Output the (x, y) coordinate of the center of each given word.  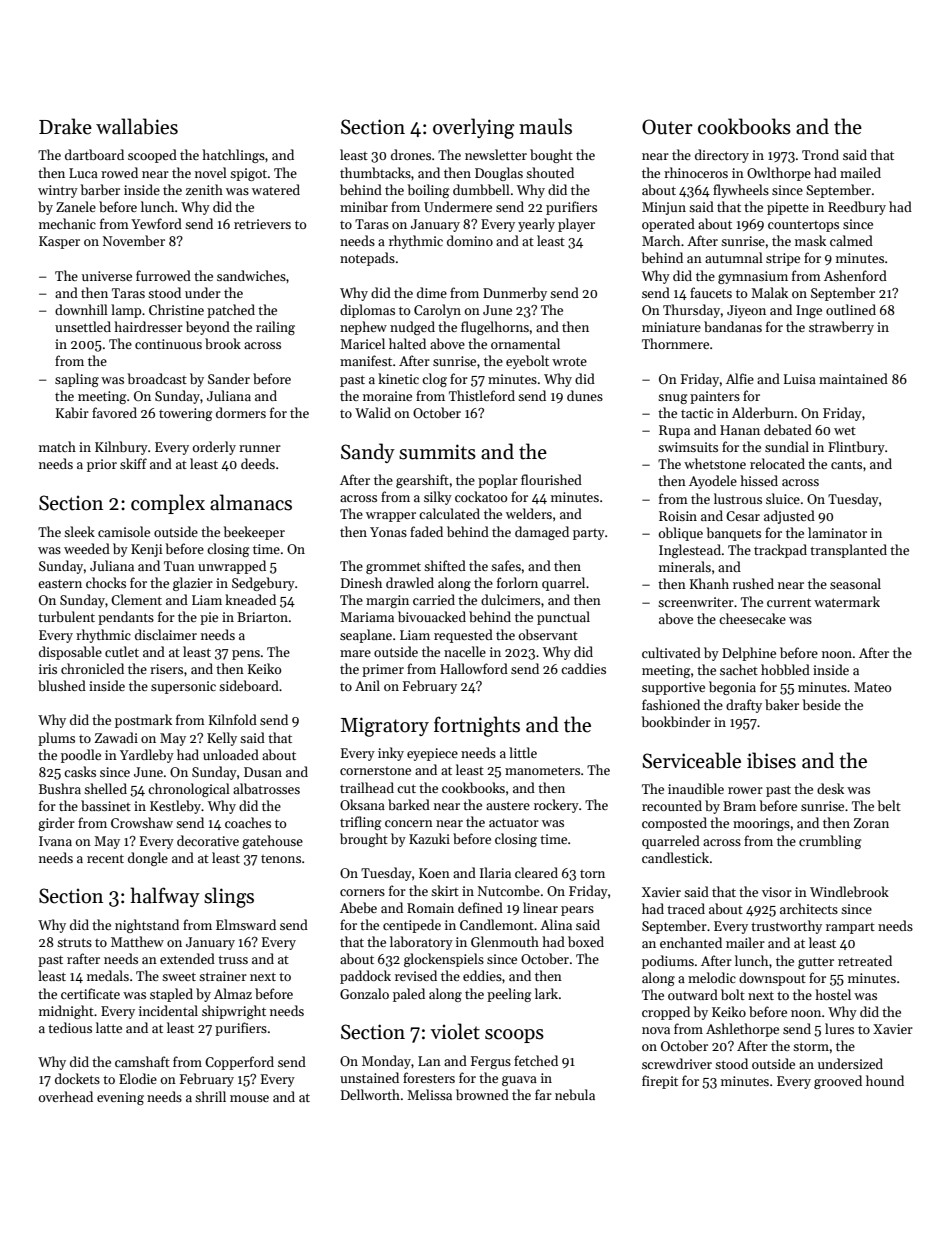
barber (100, 189)
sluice (783, 498)
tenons (281, 859)
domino (470, 240)
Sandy (368, 453)
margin (387, 601)
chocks (106, 582)
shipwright (234, 1012)
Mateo (872, 687)
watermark (847, 601)
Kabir (72, 412)
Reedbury (857, 208)
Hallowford (474, 668)
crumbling (830, 842)
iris (48, 669)
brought (364, 840)
